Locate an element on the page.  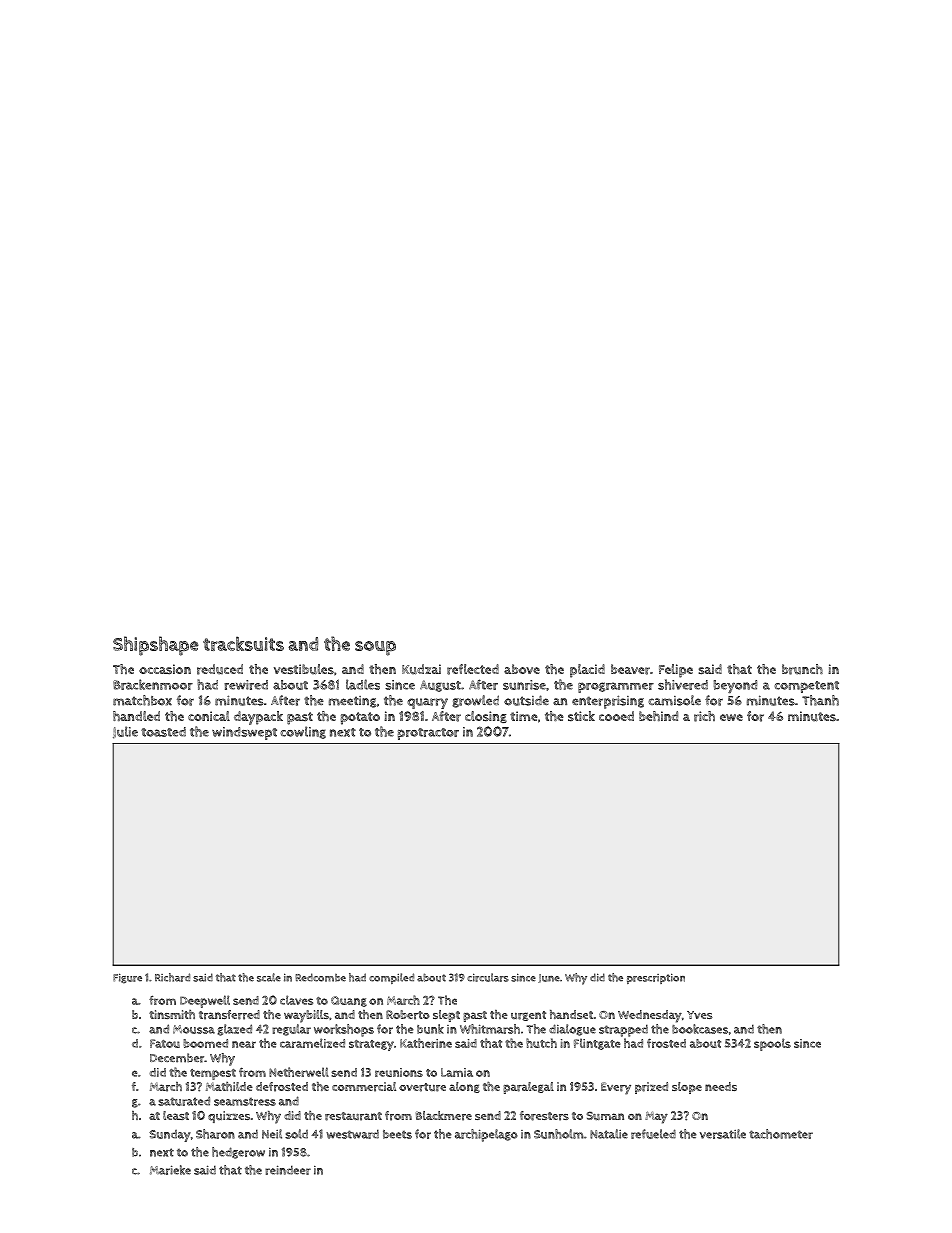
prescription is located at coordinates (656, 978).
